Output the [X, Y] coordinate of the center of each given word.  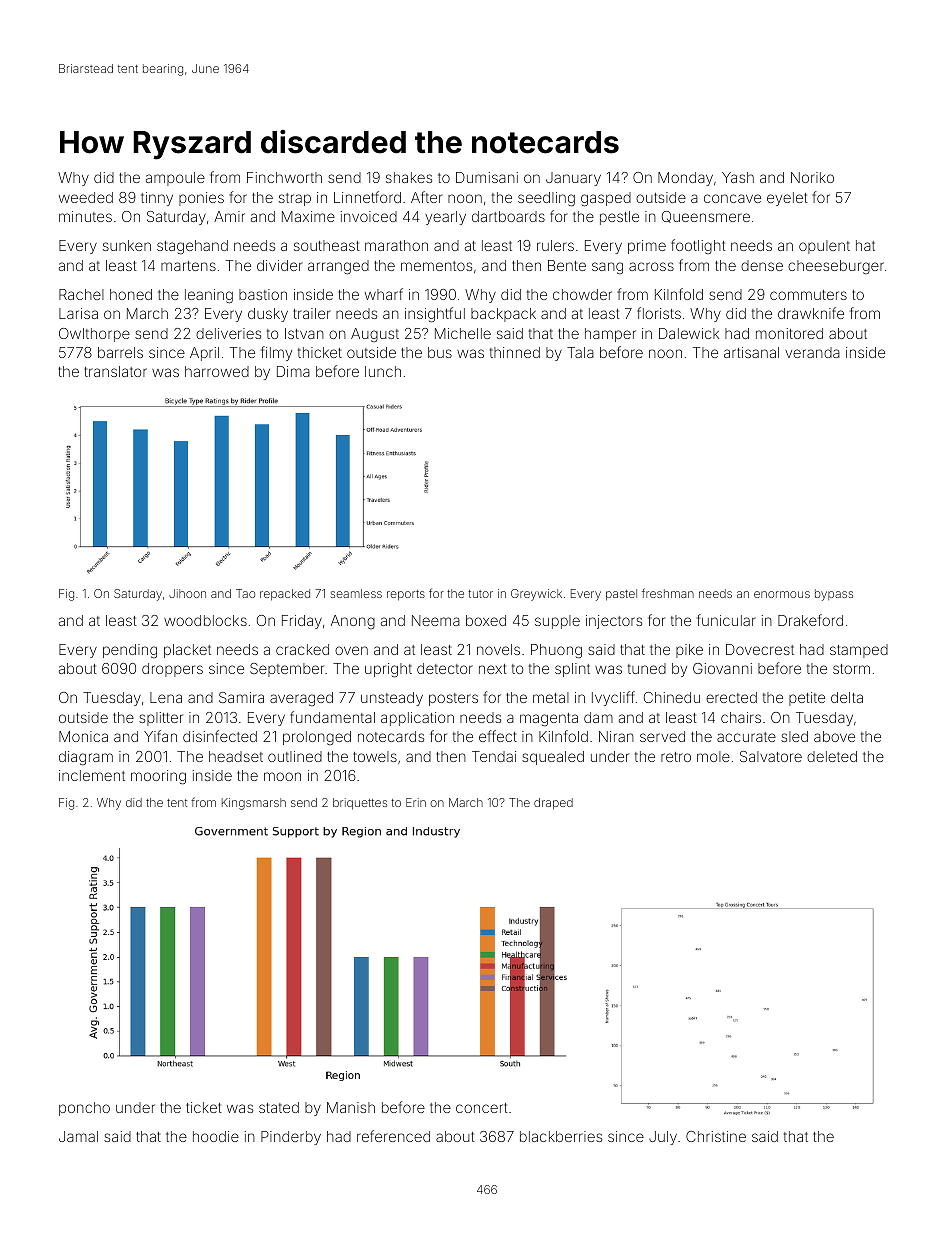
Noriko [812, 177]
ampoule [175, 179]
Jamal [78, 1136]
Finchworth [284, 177]
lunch [383, 371]
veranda [812, 352]
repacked [285, 595]
